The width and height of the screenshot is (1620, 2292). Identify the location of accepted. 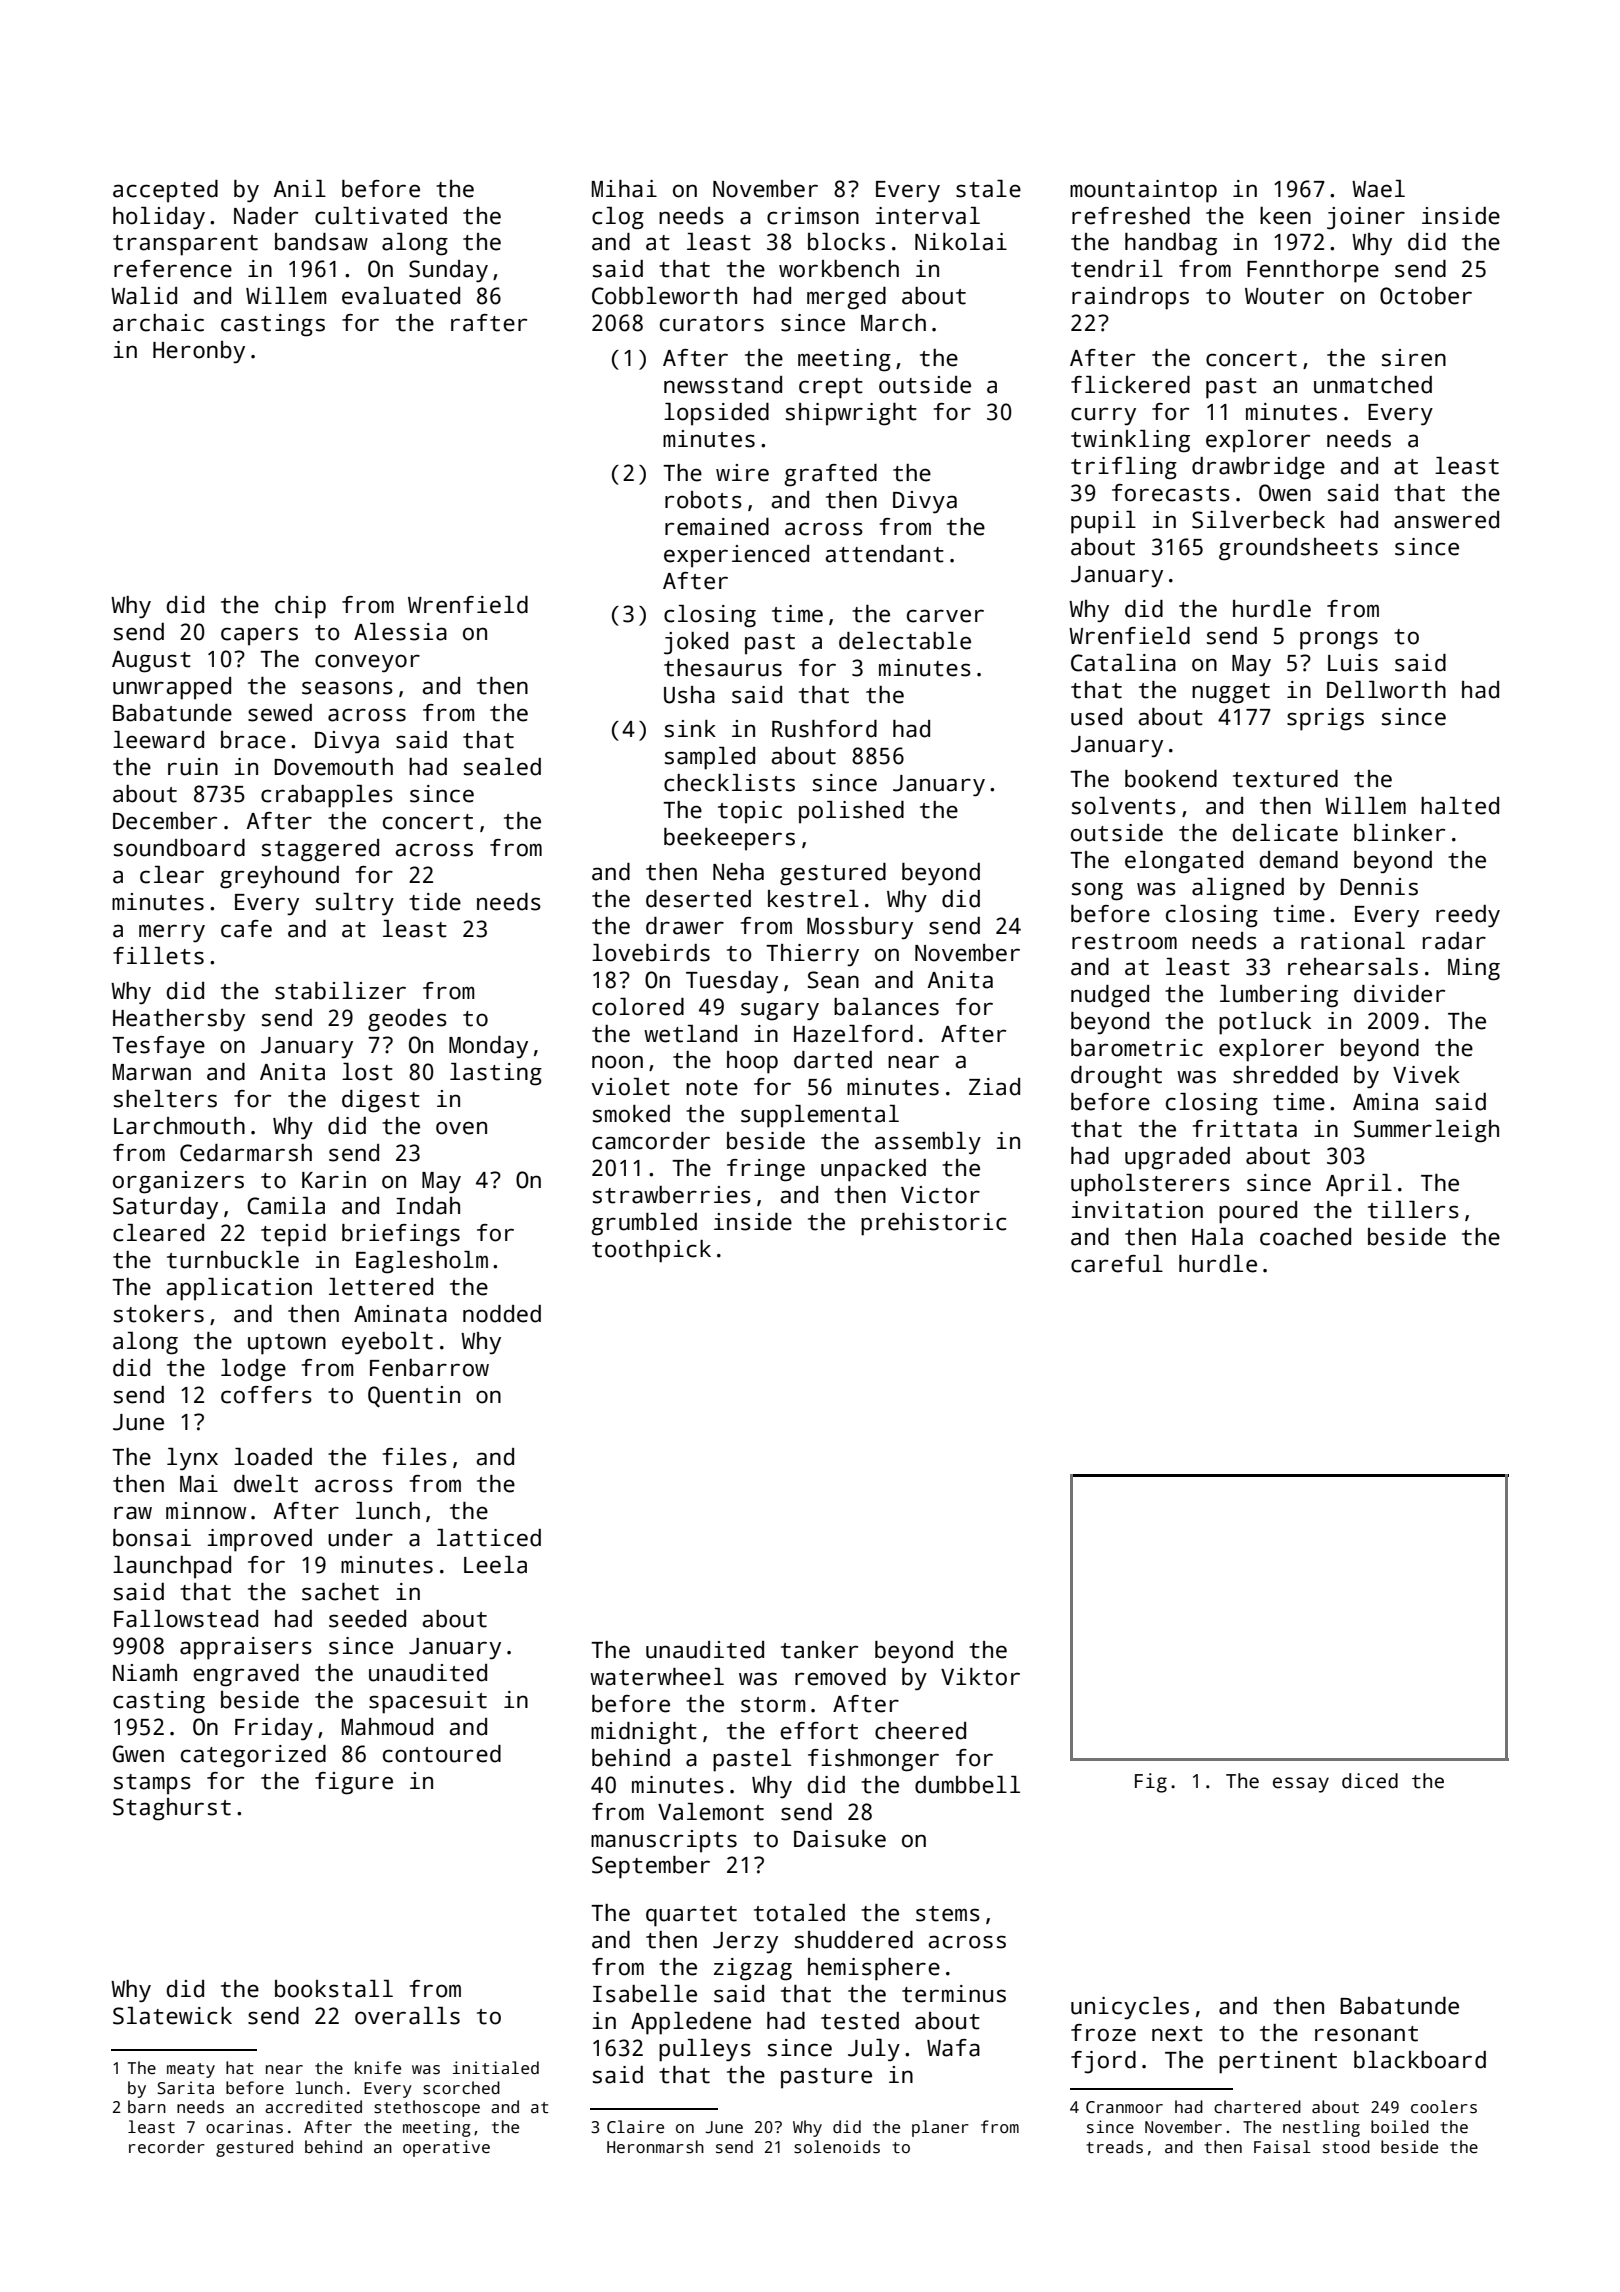
(165, 191).
